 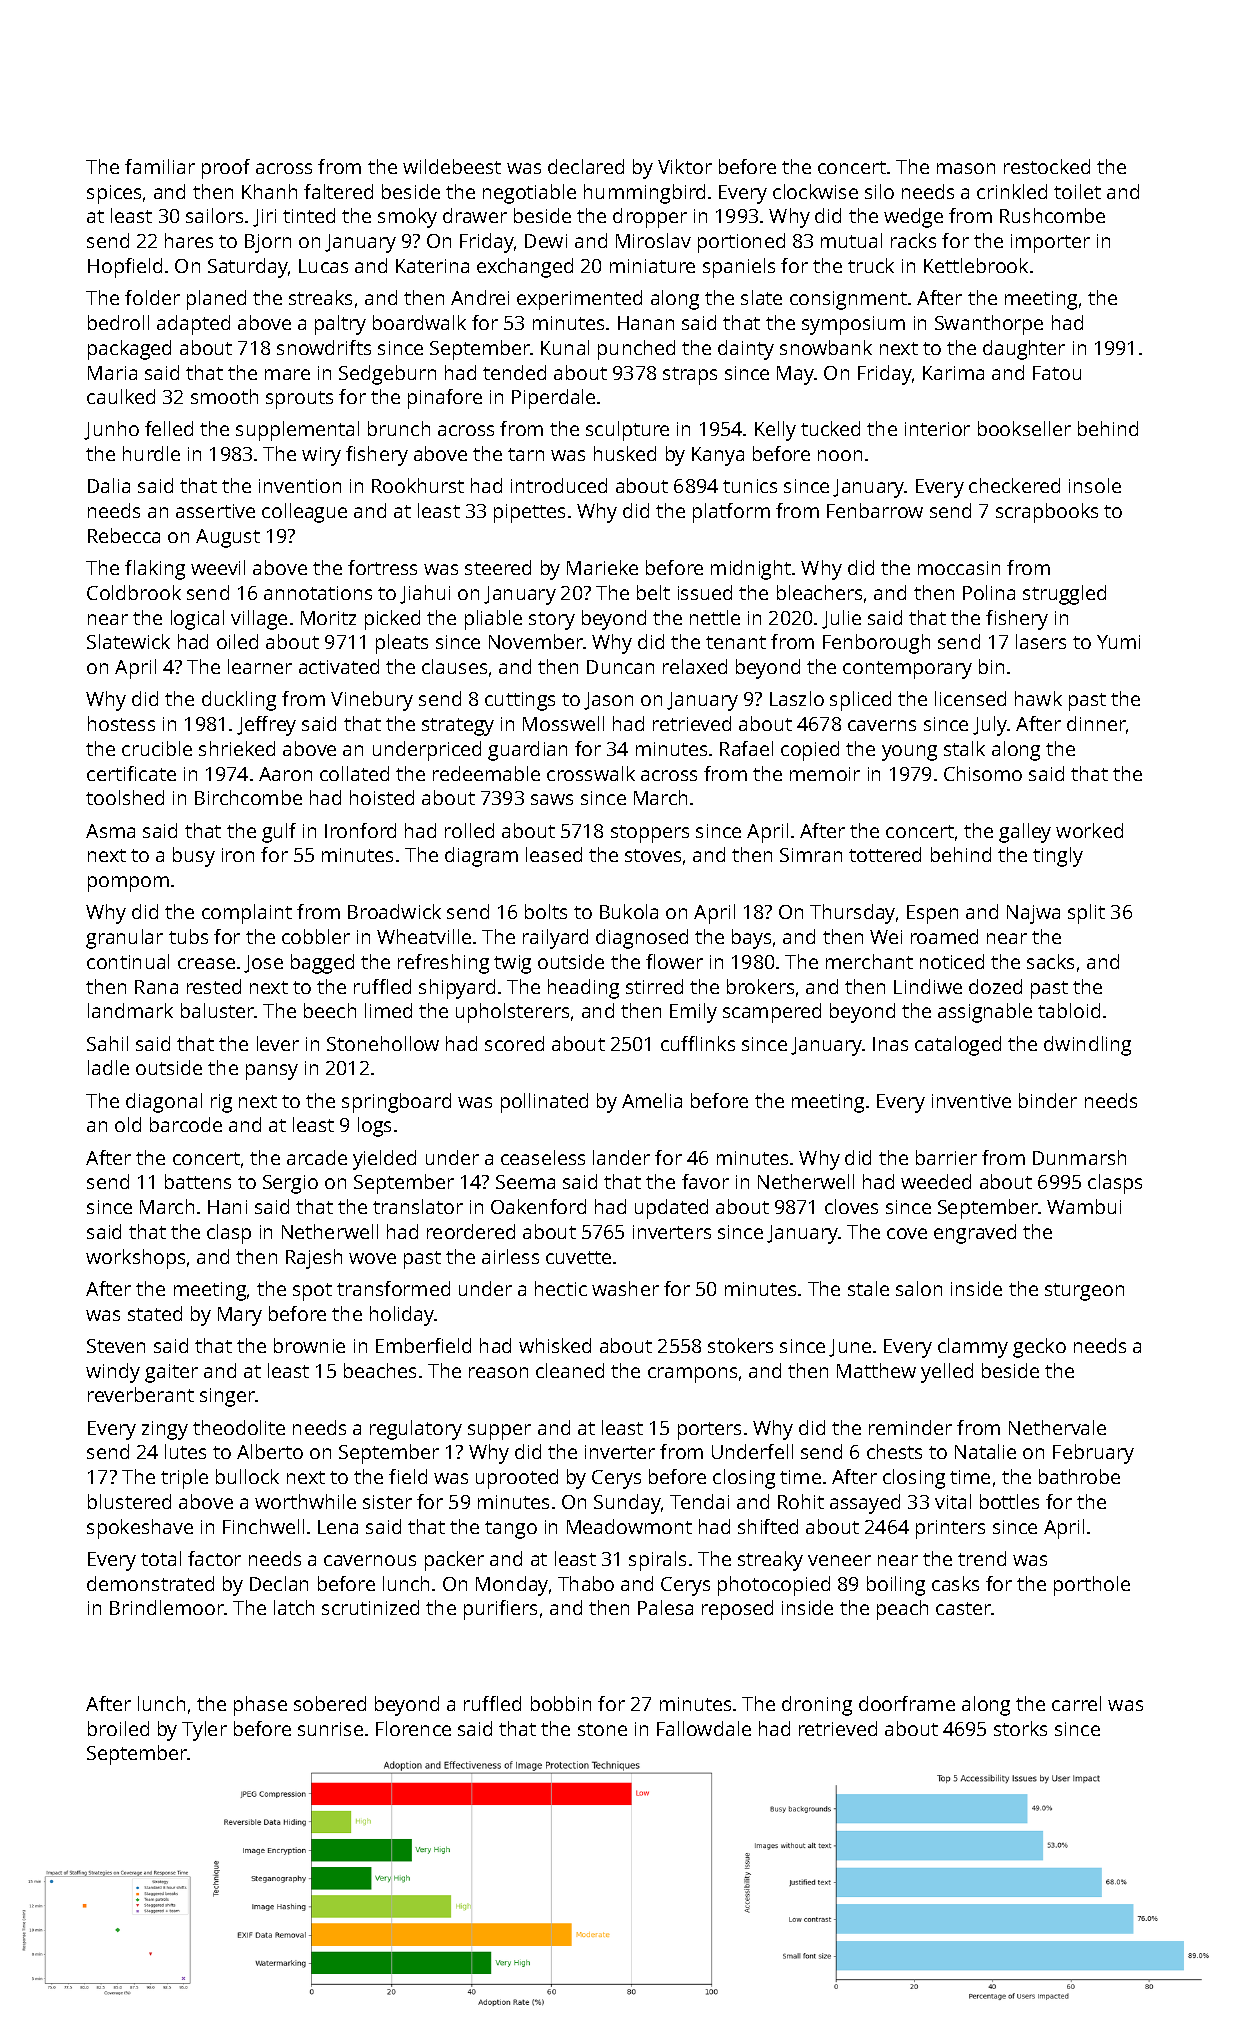 What do you see at coordinates (198, 1181) in the image?
I see `battens` at bounding box center [198, 1181].
